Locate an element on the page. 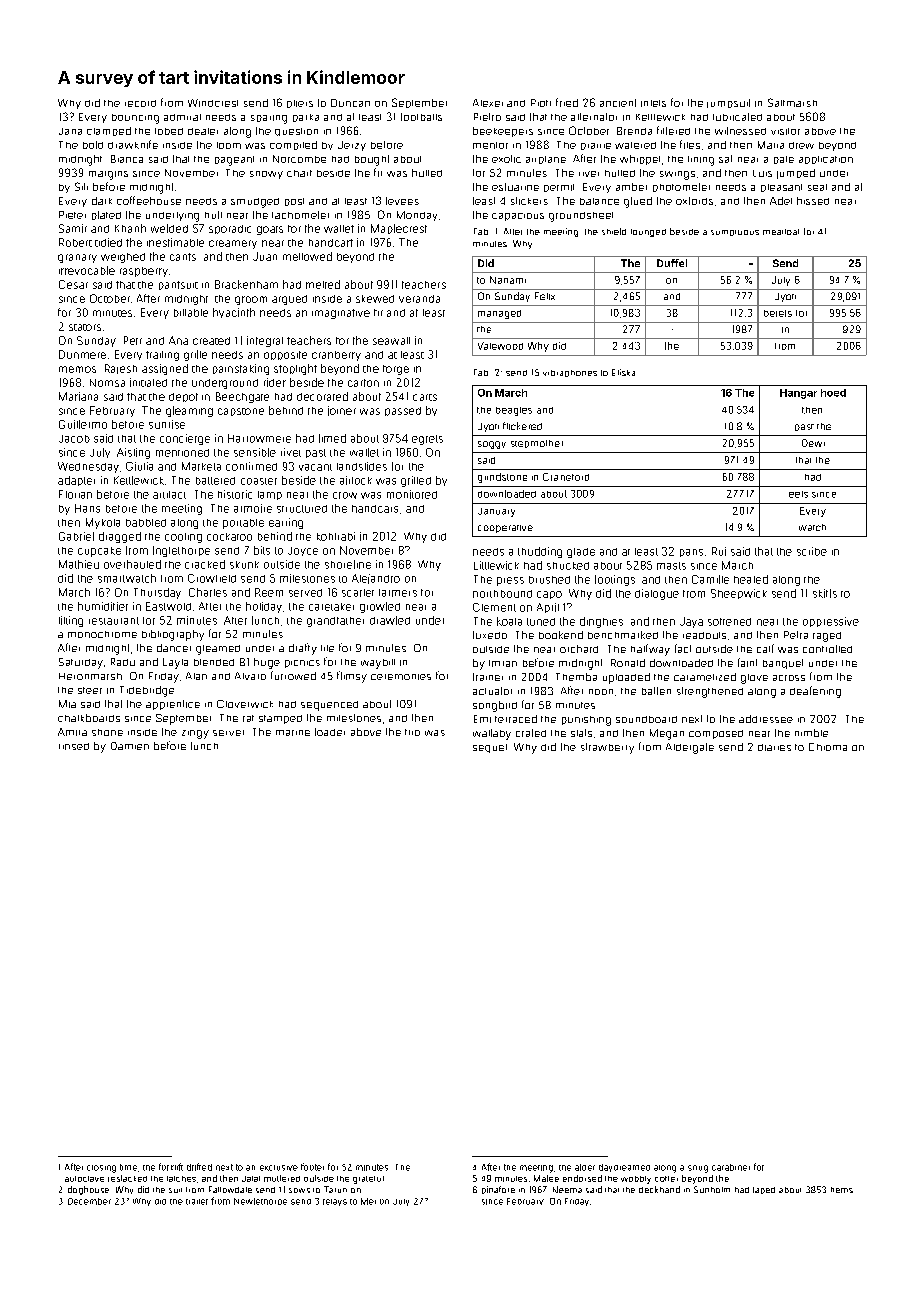  Sheepwick is located at coordinates (739, 594).
